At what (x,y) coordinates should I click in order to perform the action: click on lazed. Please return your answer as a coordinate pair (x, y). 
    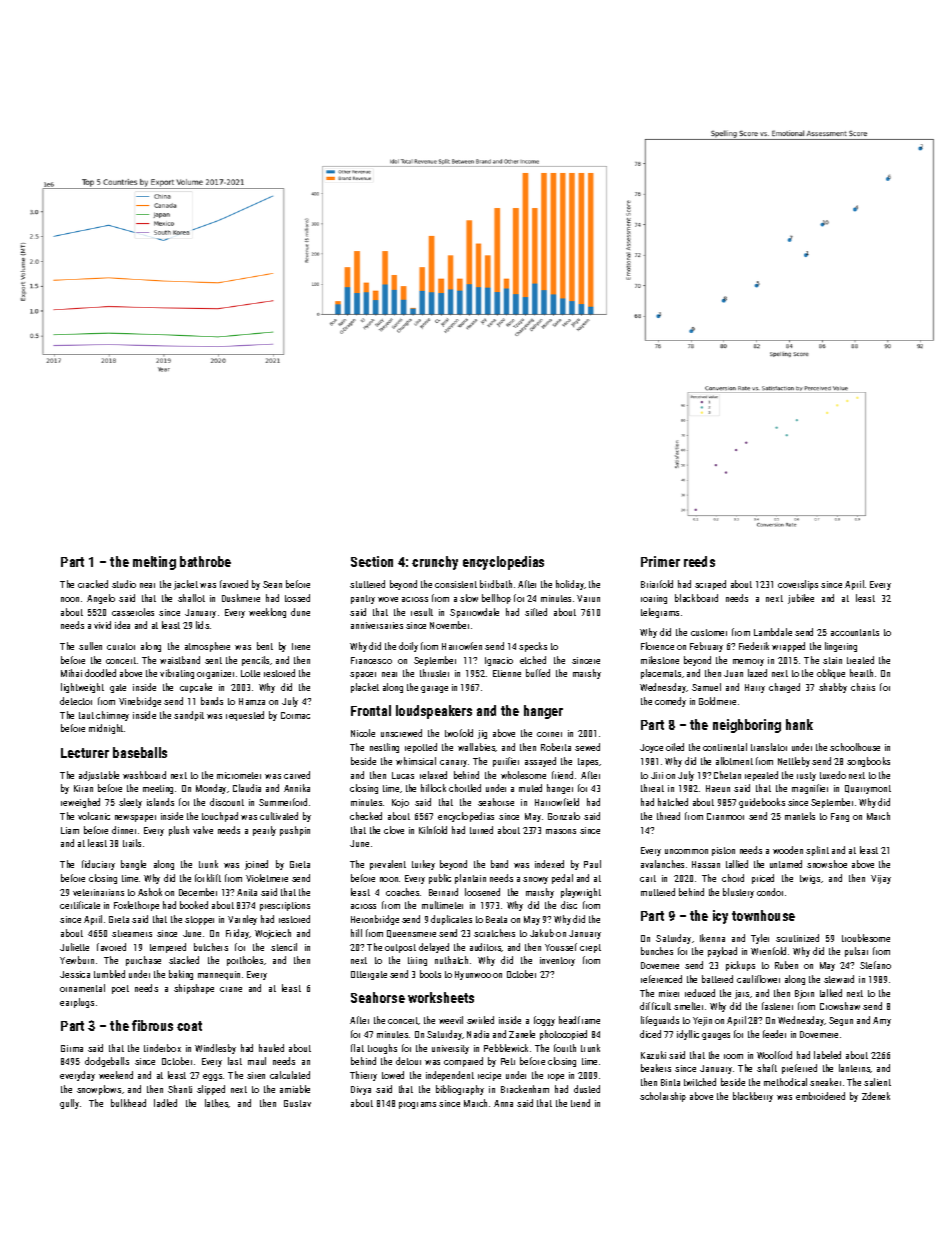
    Looking at the image, I should click on (757, 673).
